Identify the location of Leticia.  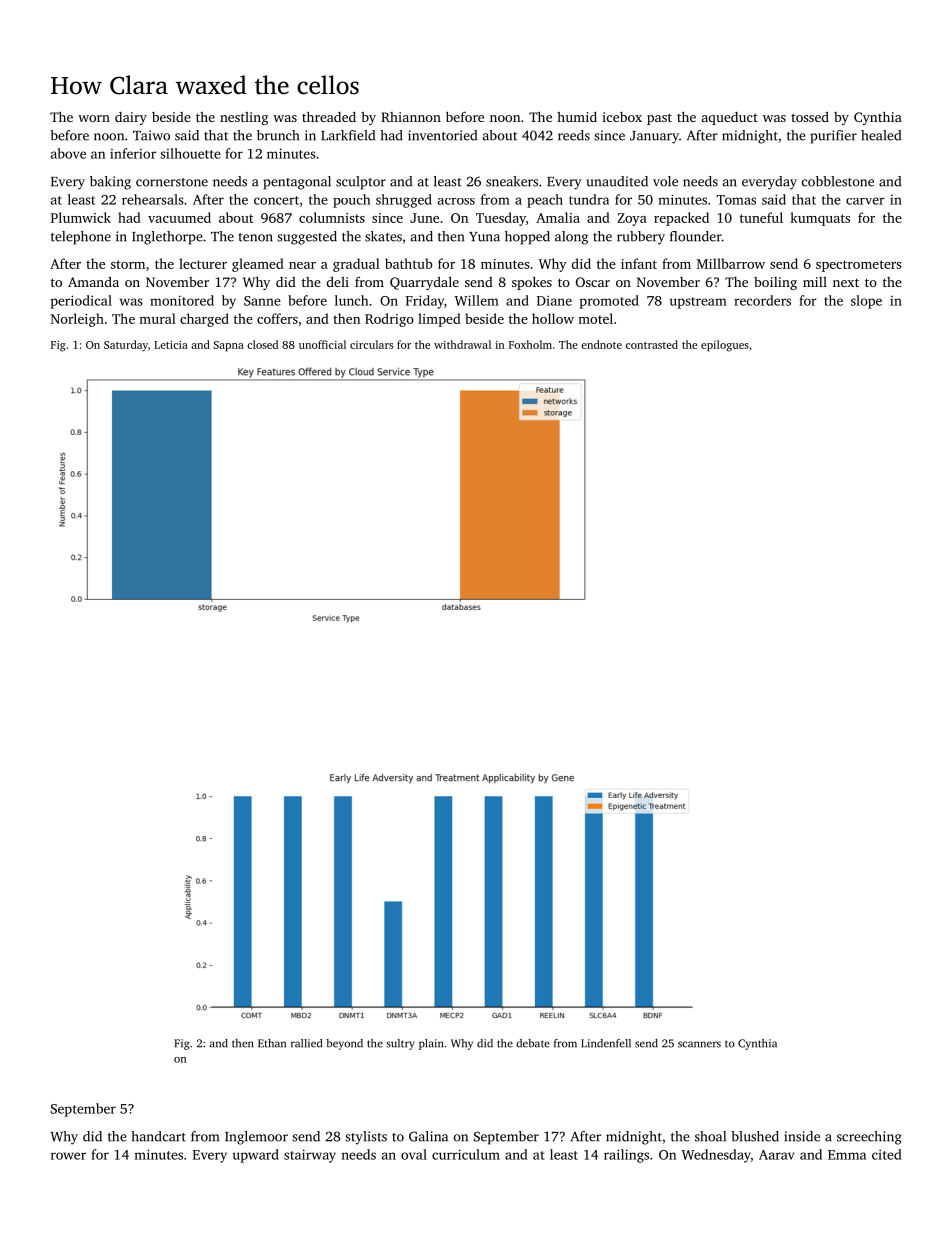
(171, 344).
